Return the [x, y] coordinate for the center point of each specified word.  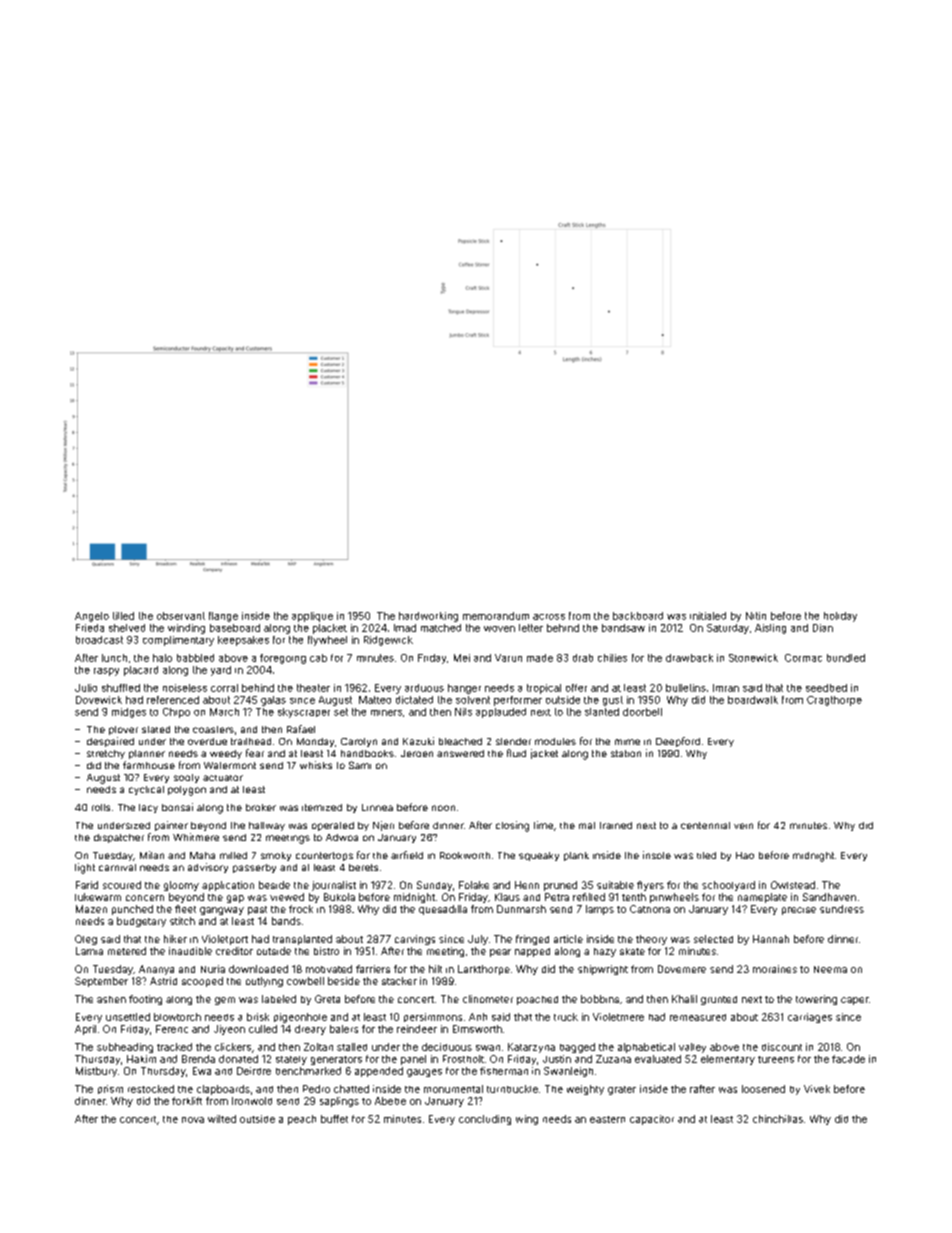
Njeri [383, 826]
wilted [222, 1119]
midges [129, 713]
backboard [638, 616]
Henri [527, 885]
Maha [202, 855]
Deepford [678, 742]
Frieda [90, 628]
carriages [810, 1018]
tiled [706, 855]
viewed [287, 897]
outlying [264, 982]
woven [499, 629]
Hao [745, 855]
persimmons [433, 1017]
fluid [516, 753]
